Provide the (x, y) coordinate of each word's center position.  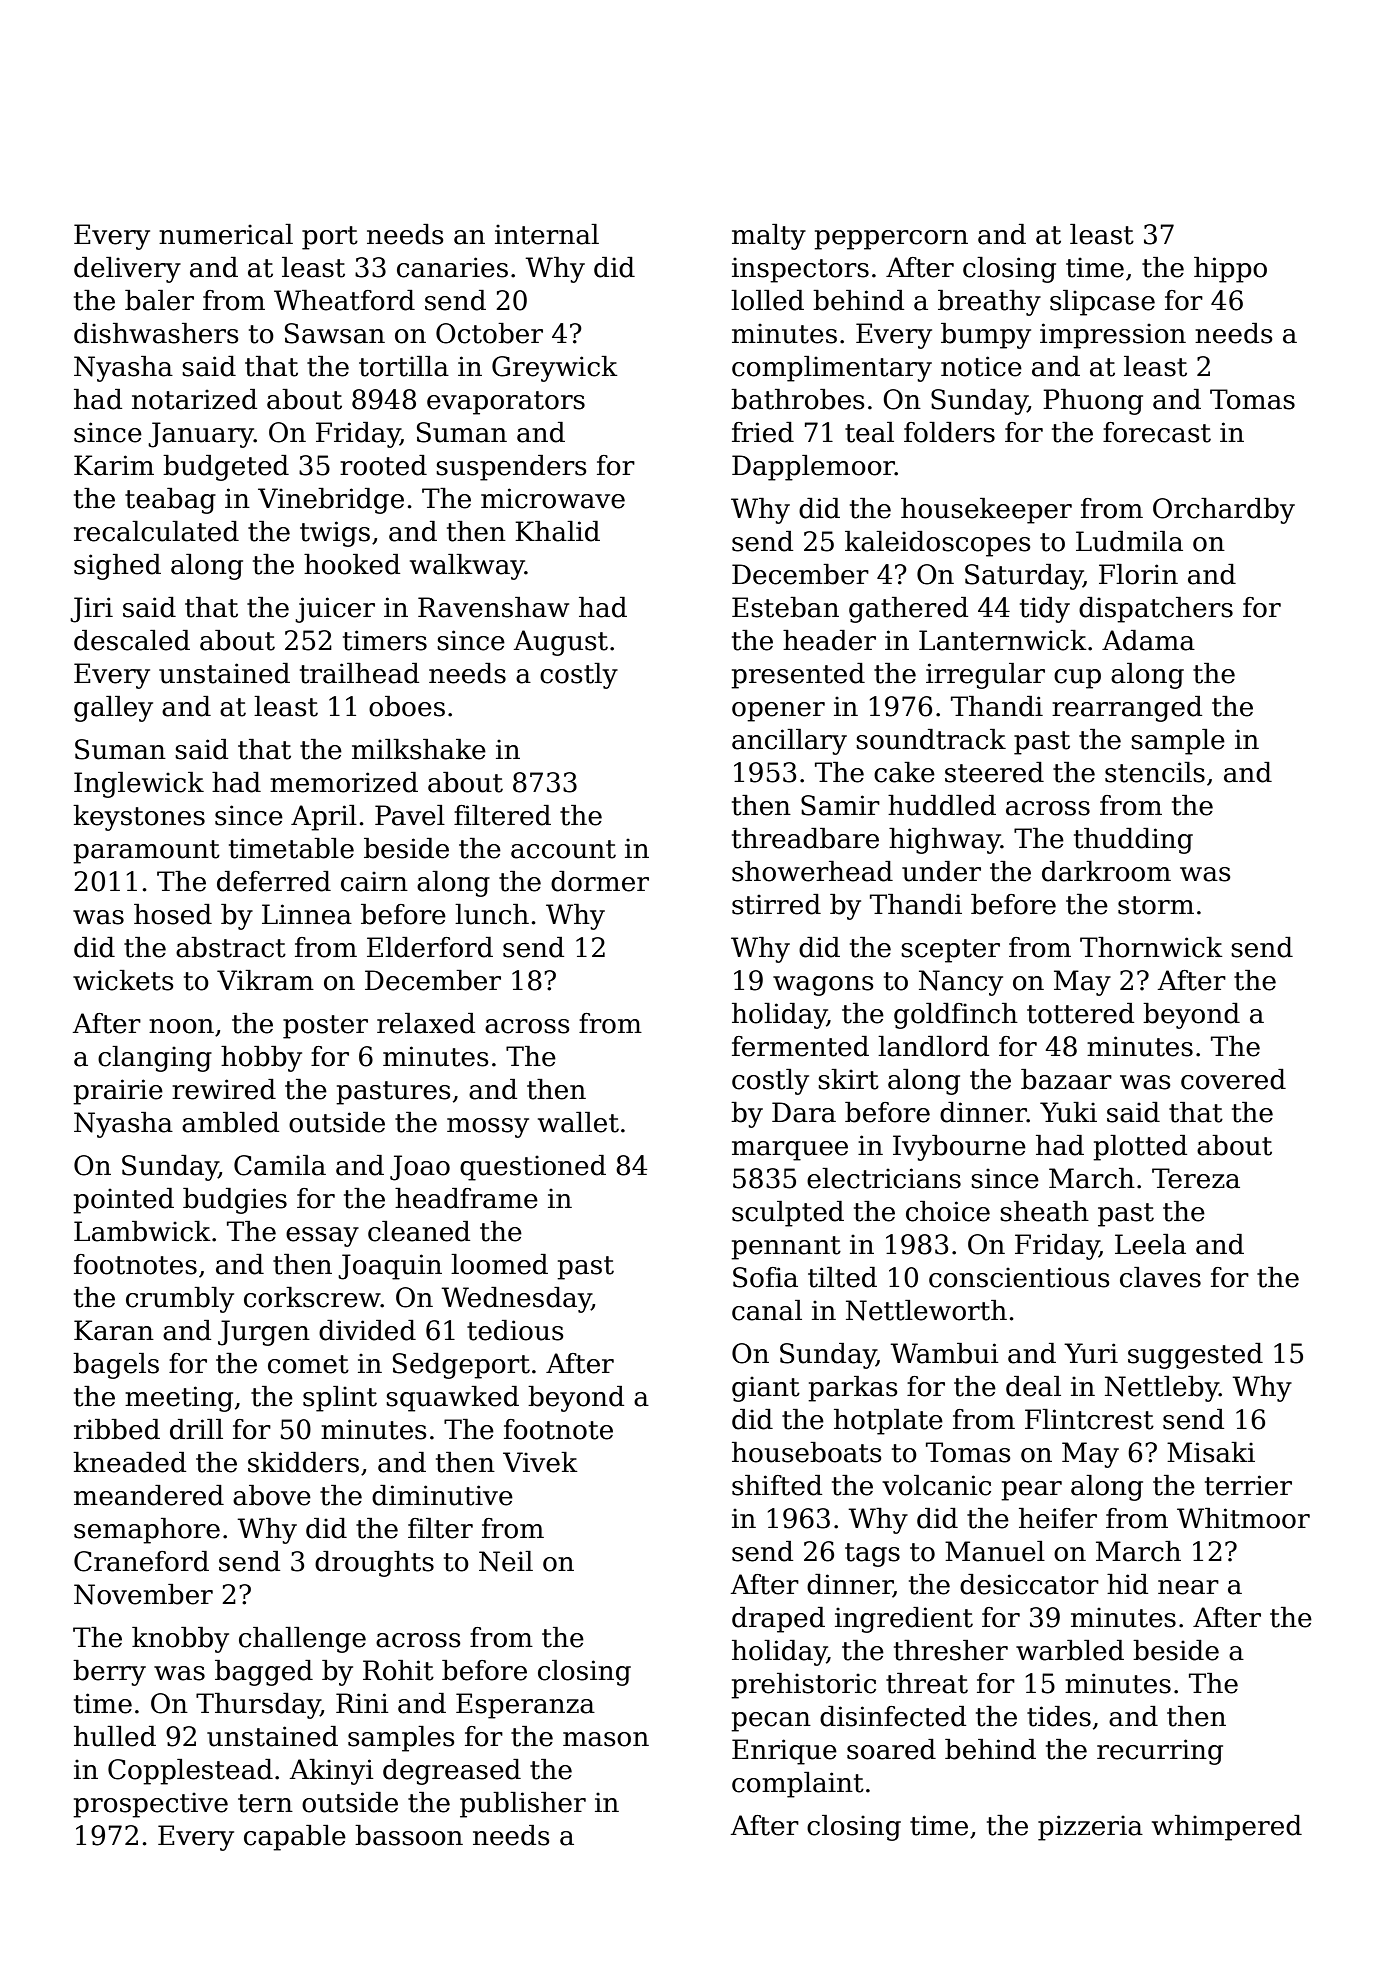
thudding (1133, 841)
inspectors (800, 270)
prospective (150, 1805)
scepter (950, 951)
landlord (933, 1046)
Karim (114, 465)
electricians (884, 1178)
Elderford (430, 947)
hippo (1230, 270)
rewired (224, 1089)
